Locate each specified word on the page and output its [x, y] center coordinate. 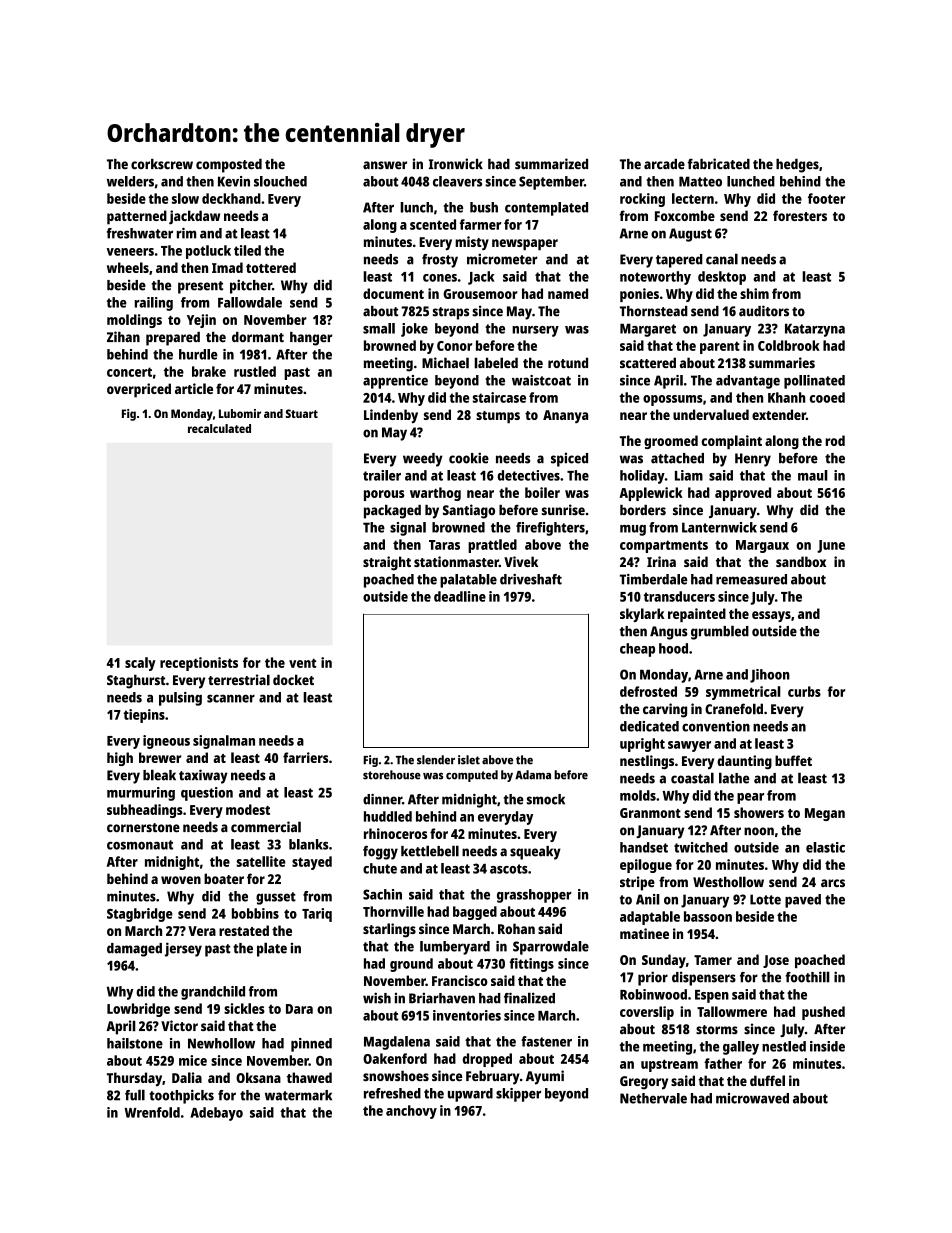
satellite [261, 861]
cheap [637, 650]
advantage [748, 382]
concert [129, 372]
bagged [475, 913]
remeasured [751, 579]
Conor [454, 346]
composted [229, 166]
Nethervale [653, 1098]
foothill [808, 977]
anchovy [411, 1112]
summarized [551, 164]
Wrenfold [152, 1112]
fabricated [719, 164]
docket [293, 679]
